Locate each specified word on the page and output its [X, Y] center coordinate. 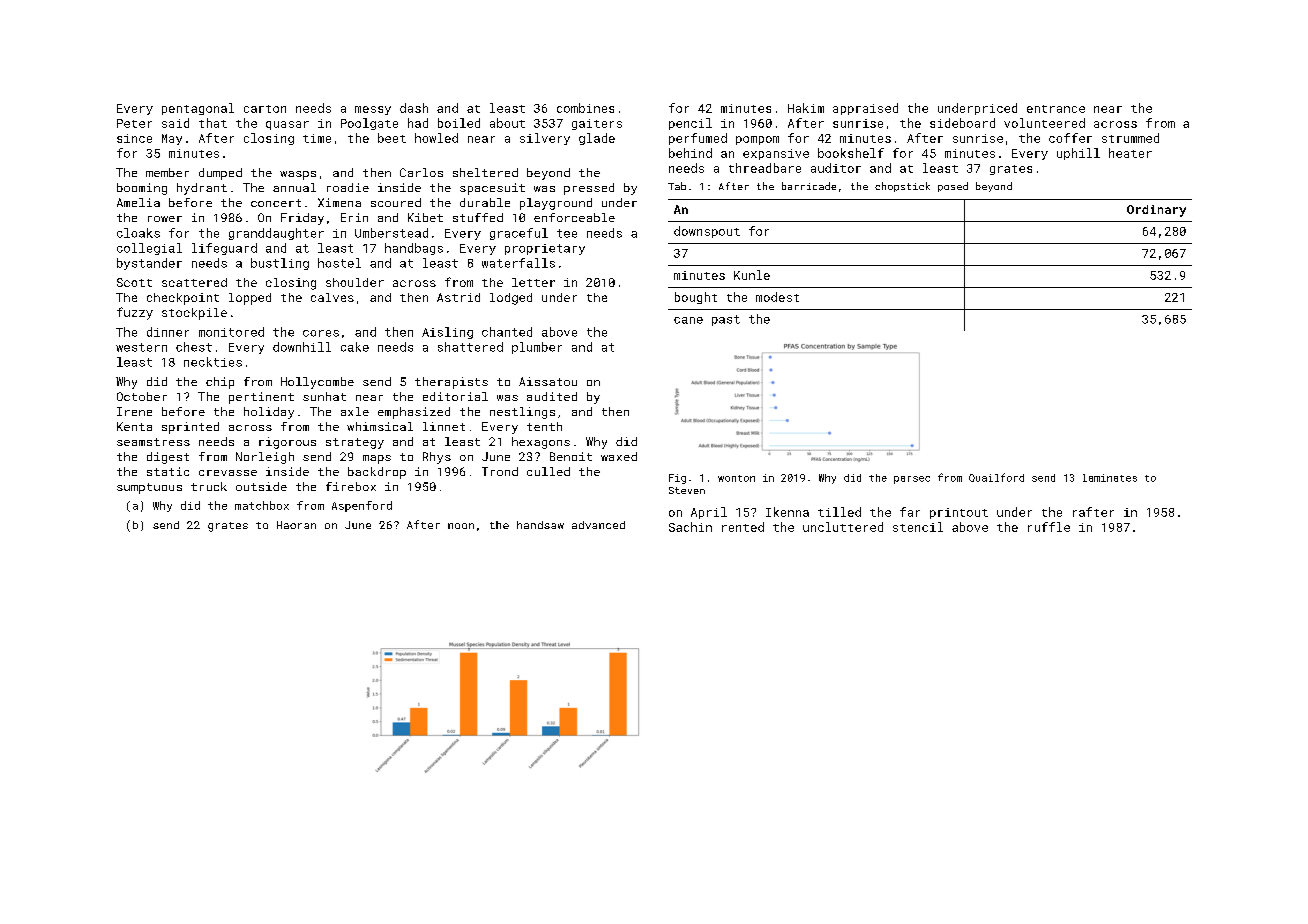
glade [597, 139]
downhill [302, 347]
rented [743, 527]
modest [777, 297]
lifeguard [224, 249]
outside [261, 486]
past [726, 320]
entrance [1056, 109]
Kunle [752, 275]
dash [414, 108]
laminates [1110, 478]
